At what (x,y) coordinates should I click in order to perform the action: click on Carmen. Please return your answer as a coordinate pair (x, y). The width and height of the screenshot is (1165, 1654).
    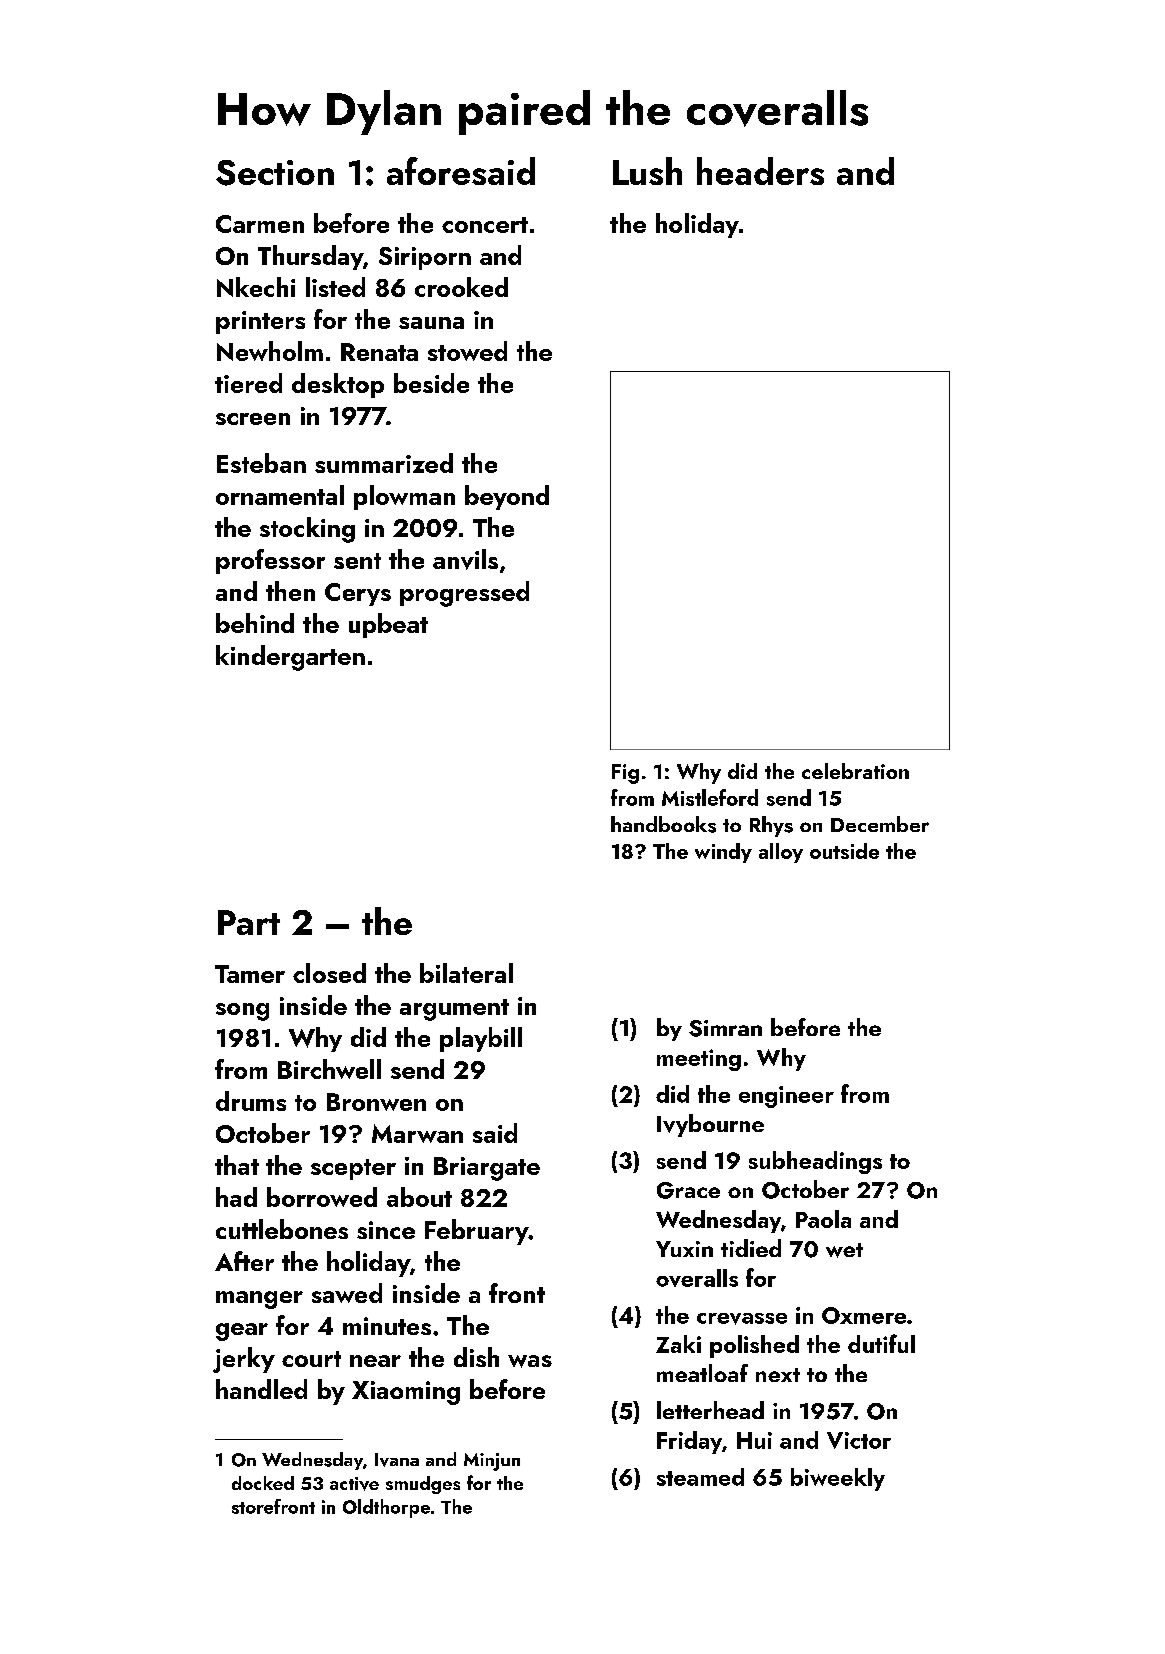
    Looking at the image, I should click on (260, 224).
